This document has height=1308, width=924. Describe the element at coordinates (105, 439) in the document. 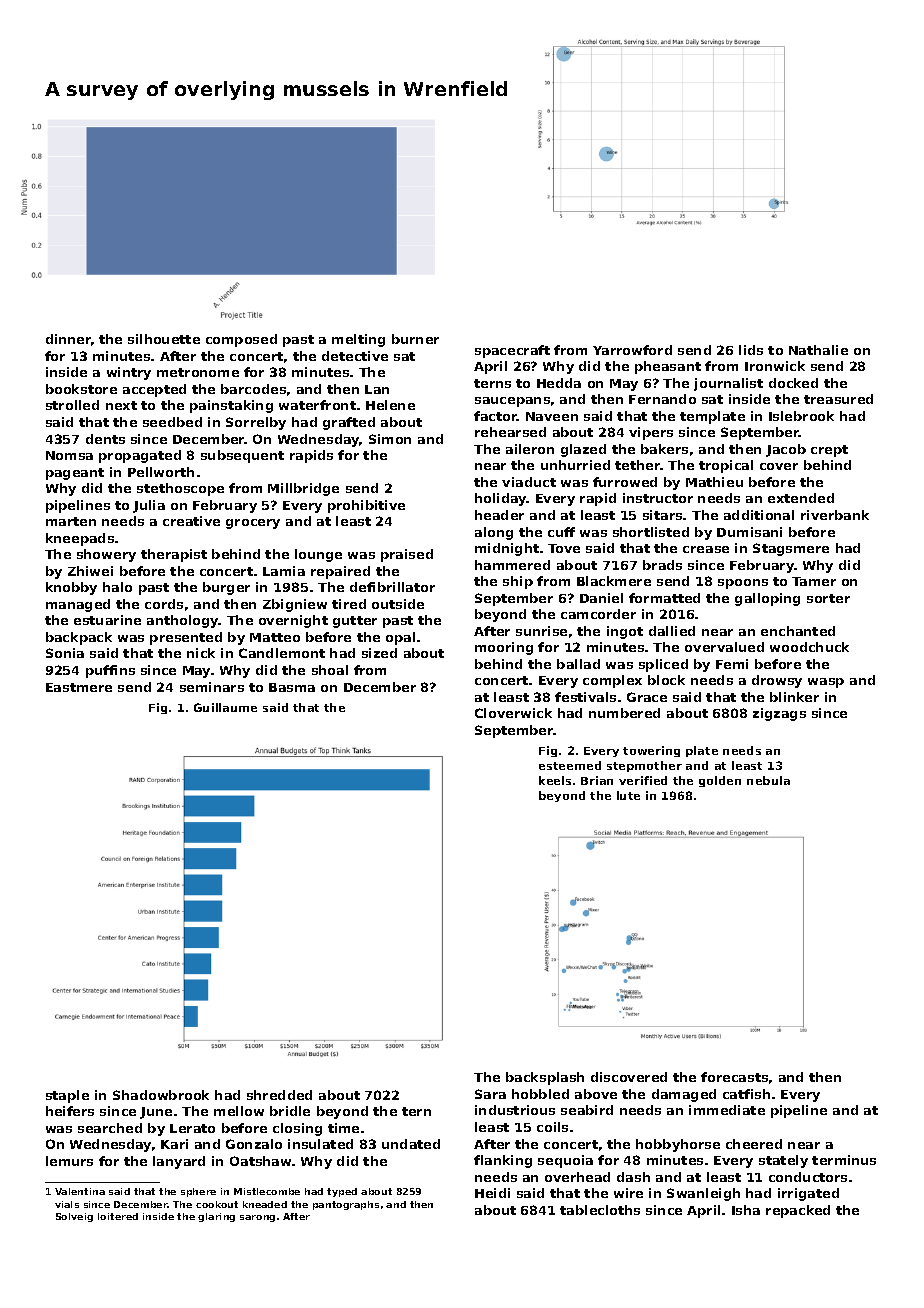

I see `dents` at that location.
